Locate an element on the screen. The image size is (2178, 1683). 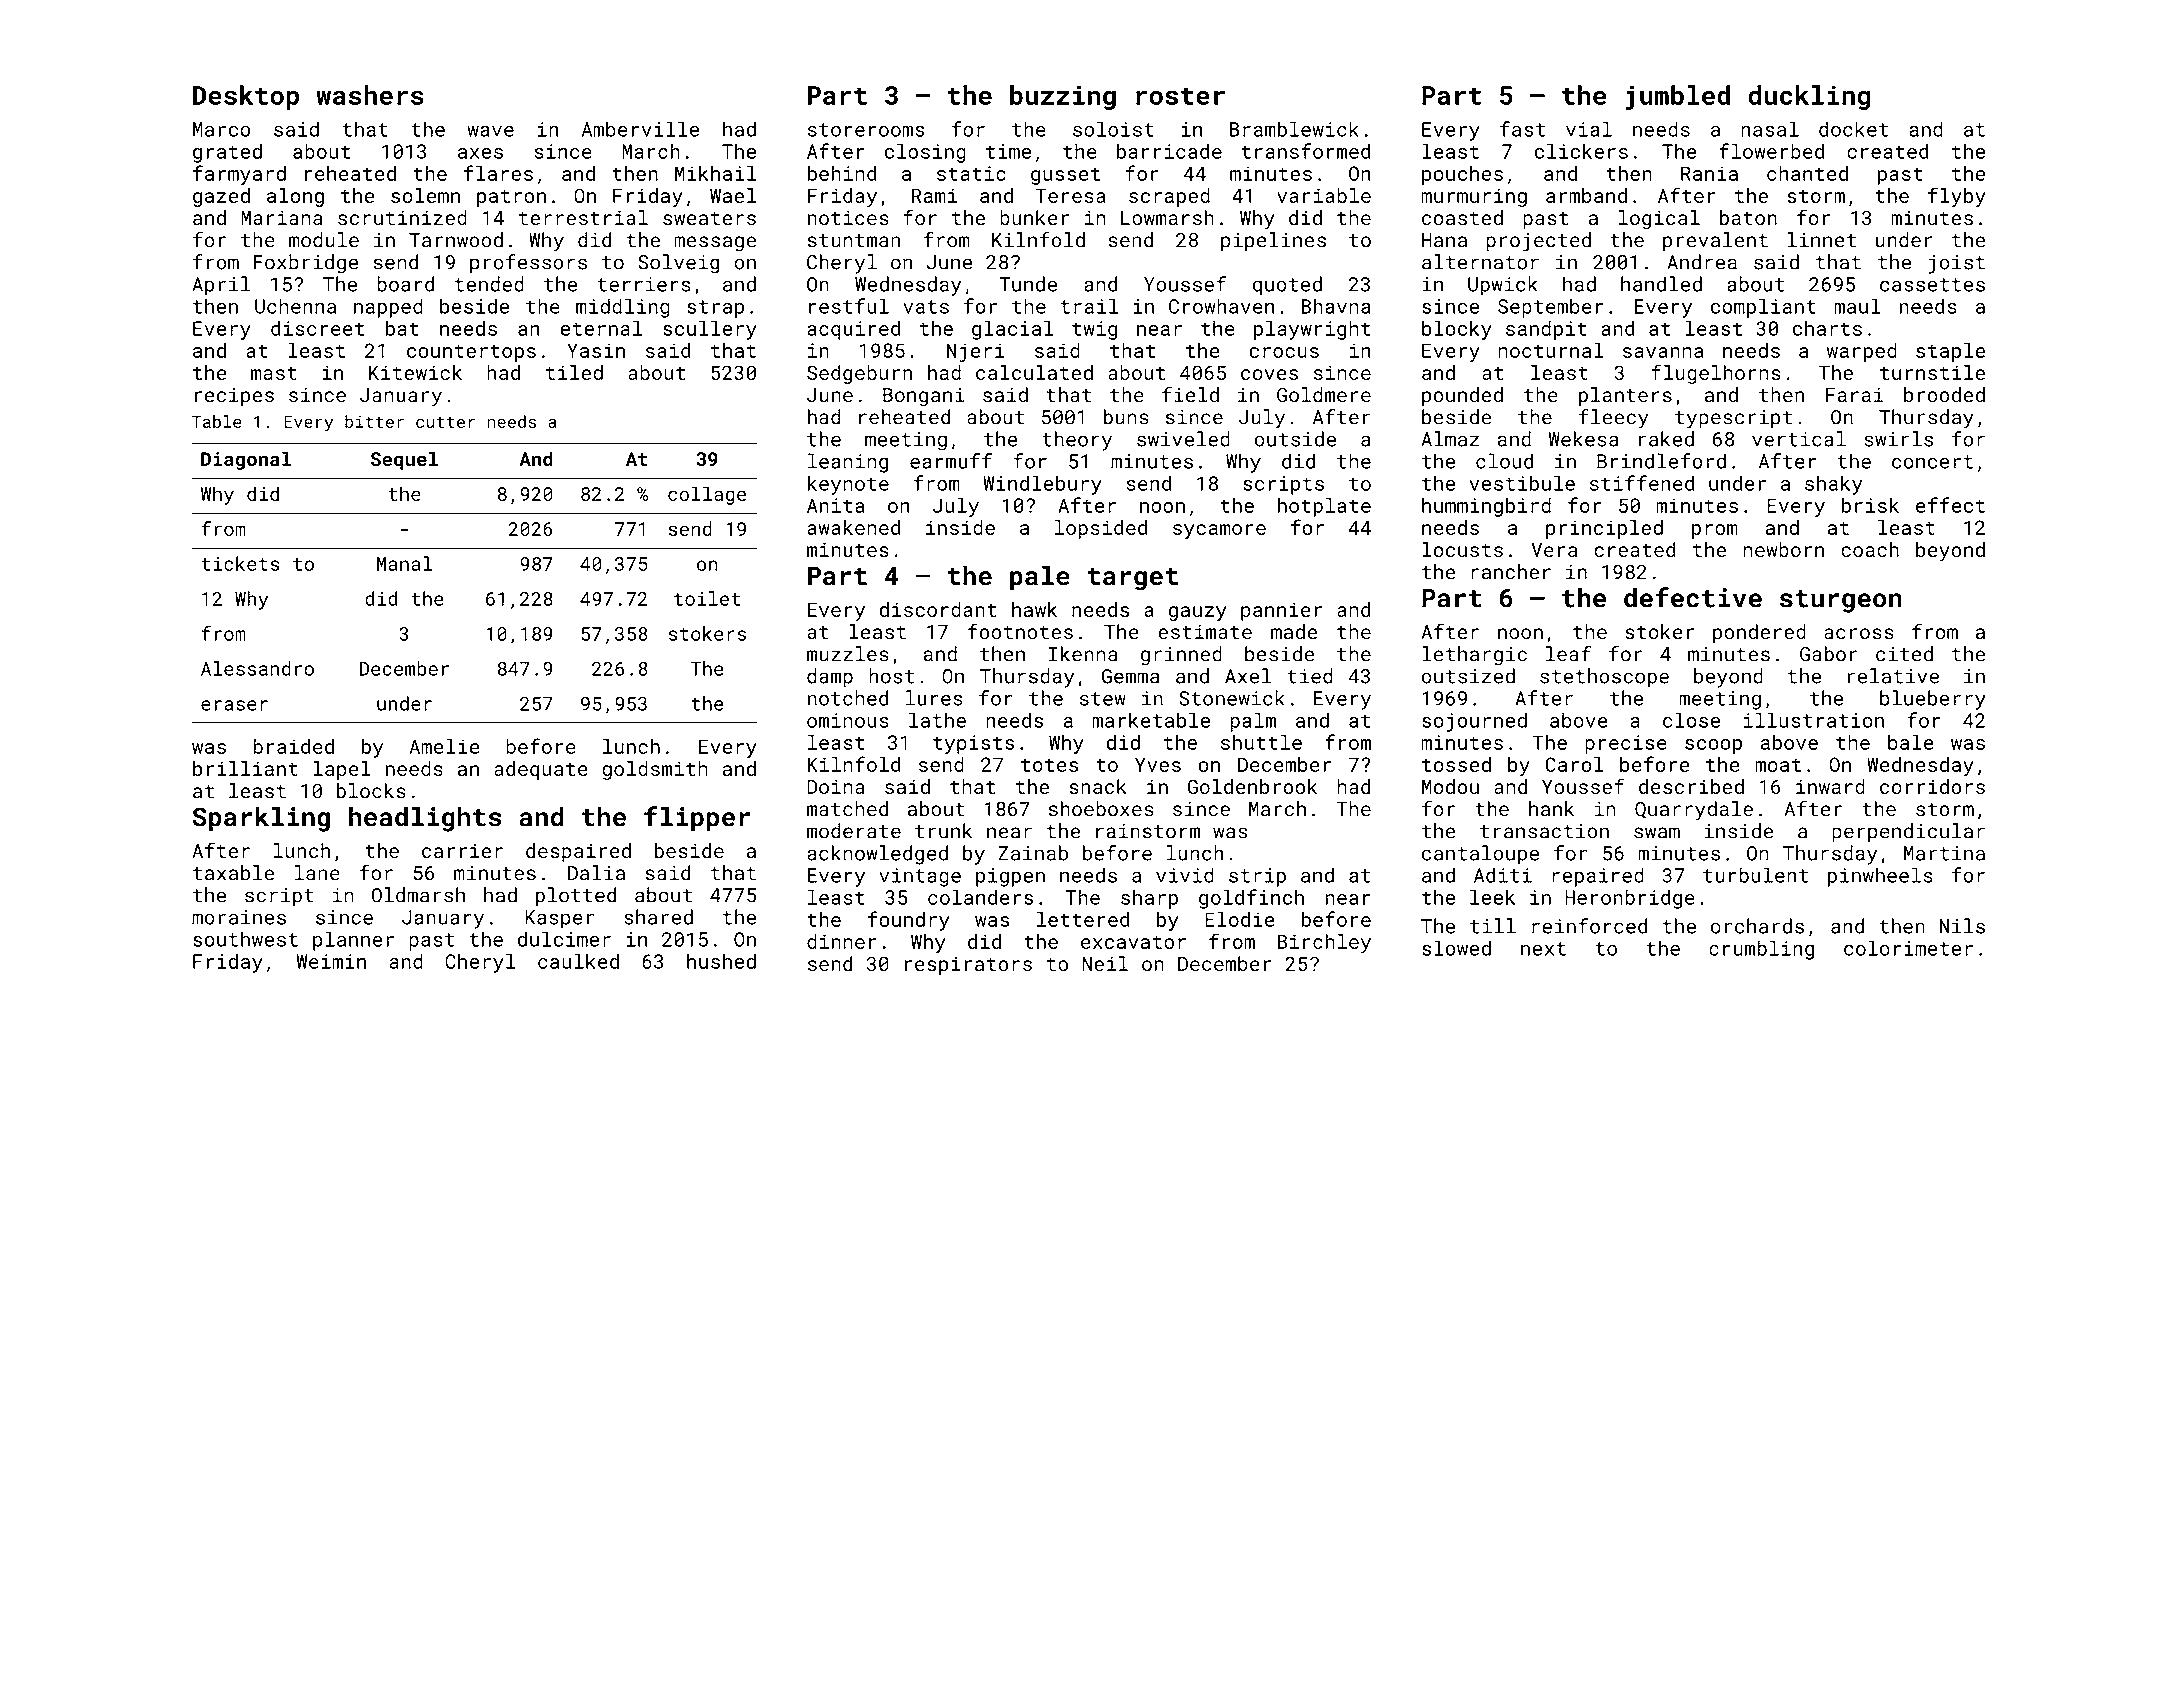
Amberville is located at coordinates (640, 129).
